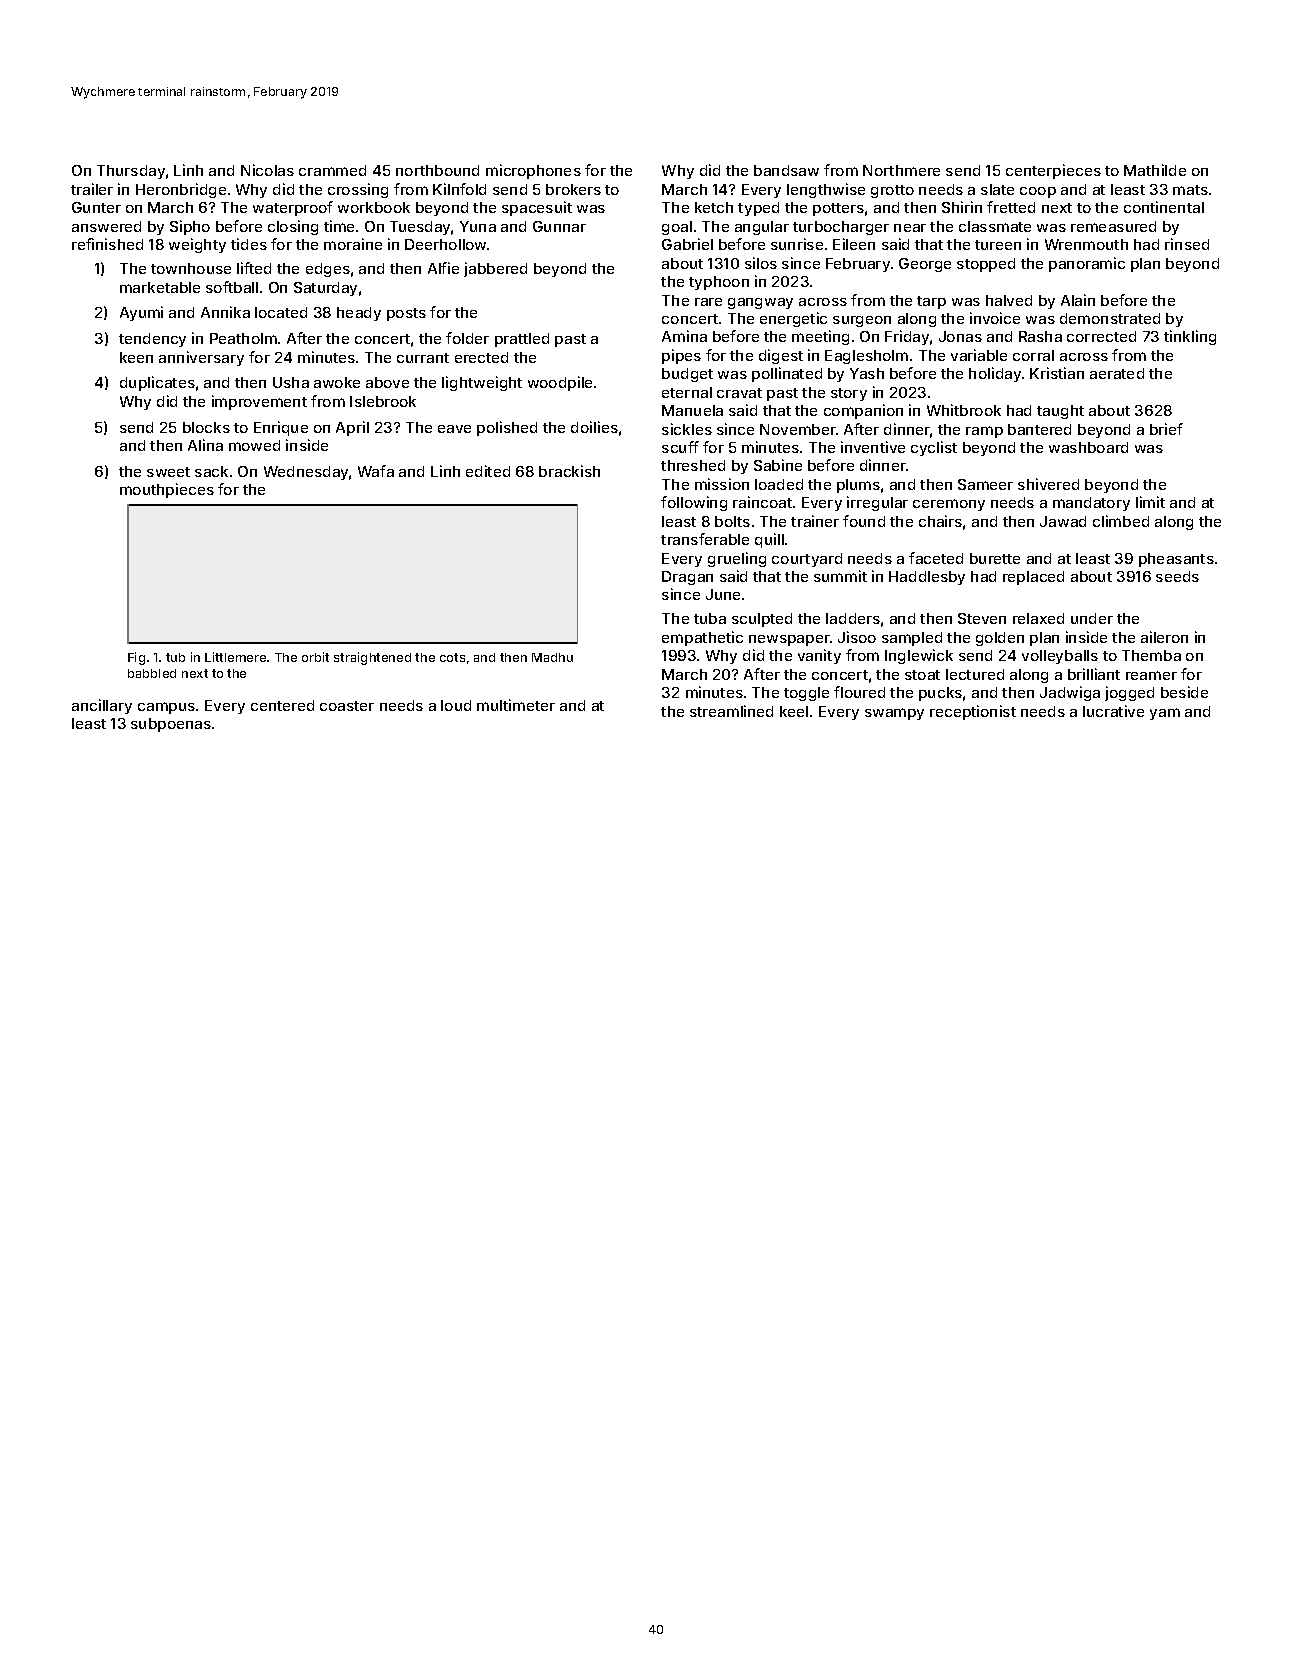  What do you see at coordinates (1048, 484) in the screenshot?
I see `shivered` at bounding box center [1048, 484].
